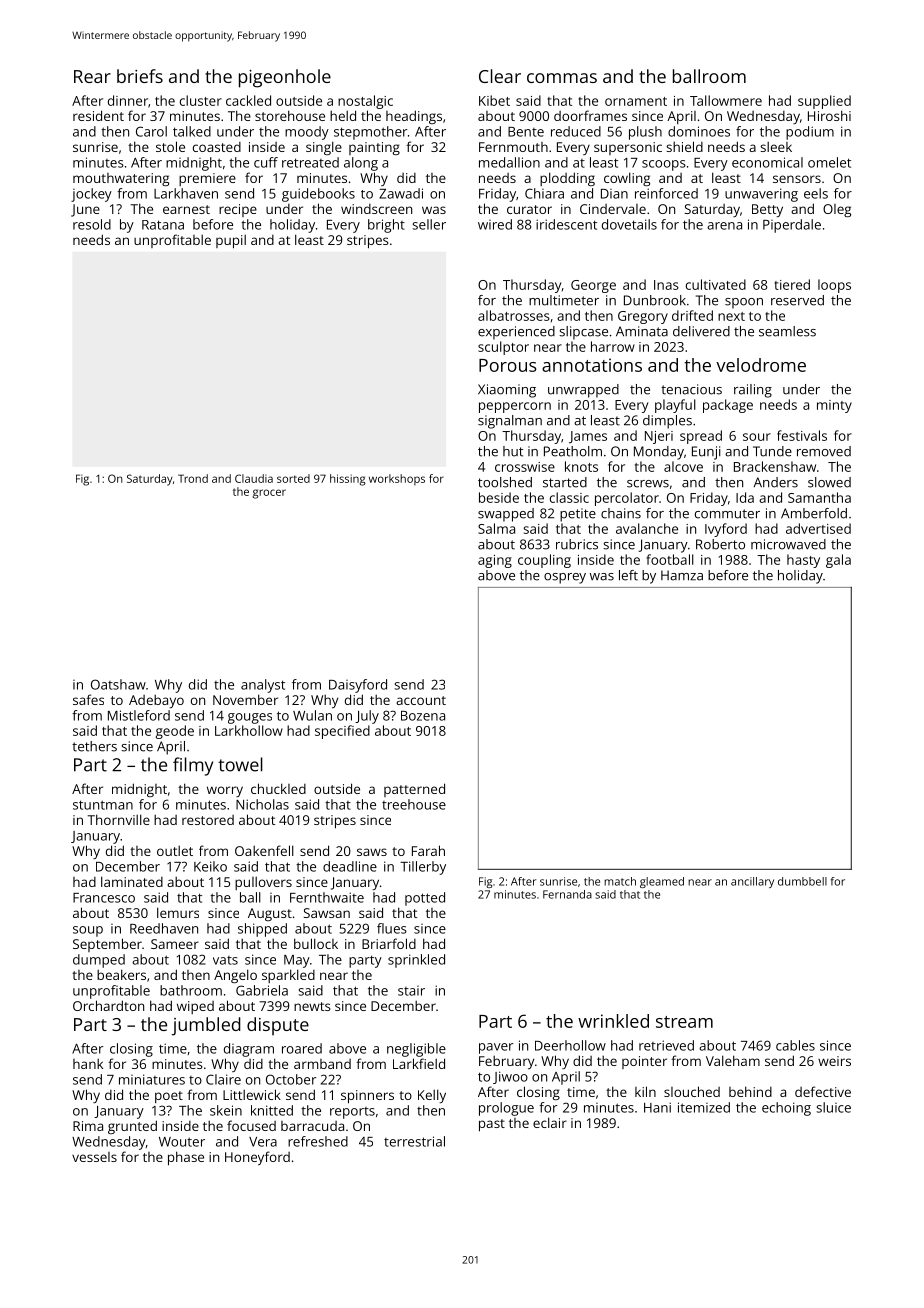 The image size is (924, 1308). Describe the element at coordinates (724, 226) in the document. I see `arena` at that location.
